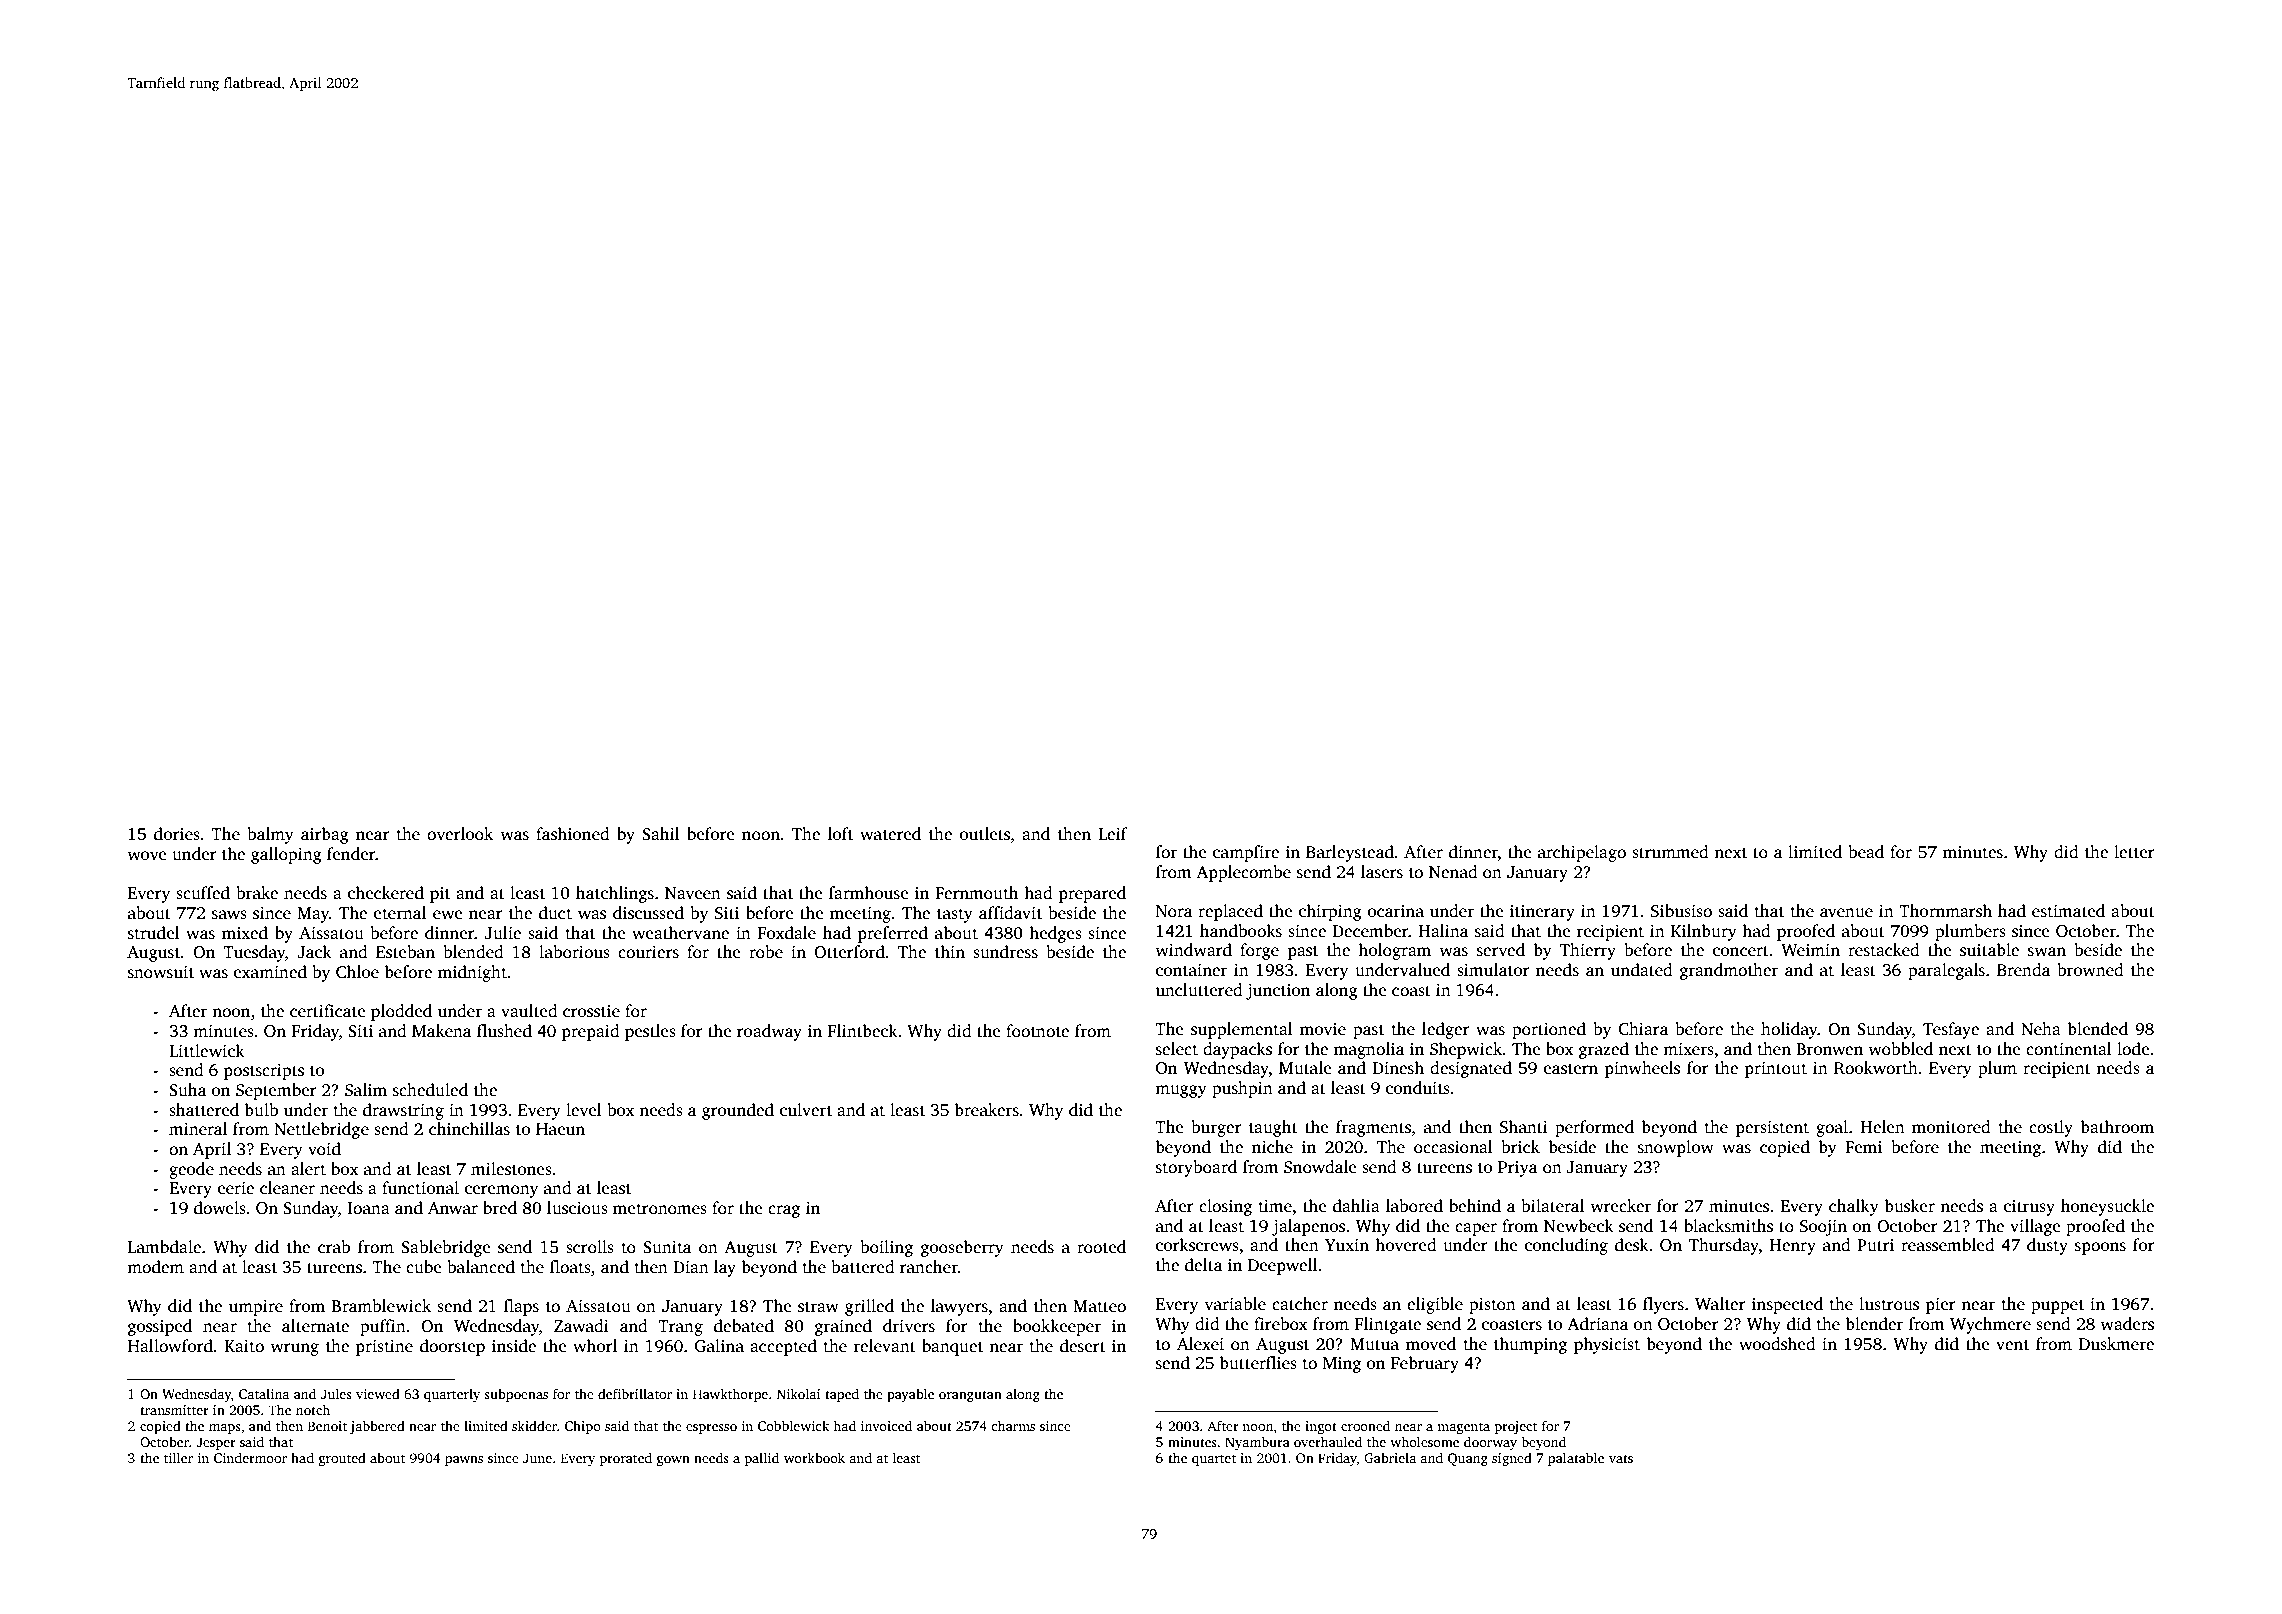  I want to click on fender, so click(351, 854).
